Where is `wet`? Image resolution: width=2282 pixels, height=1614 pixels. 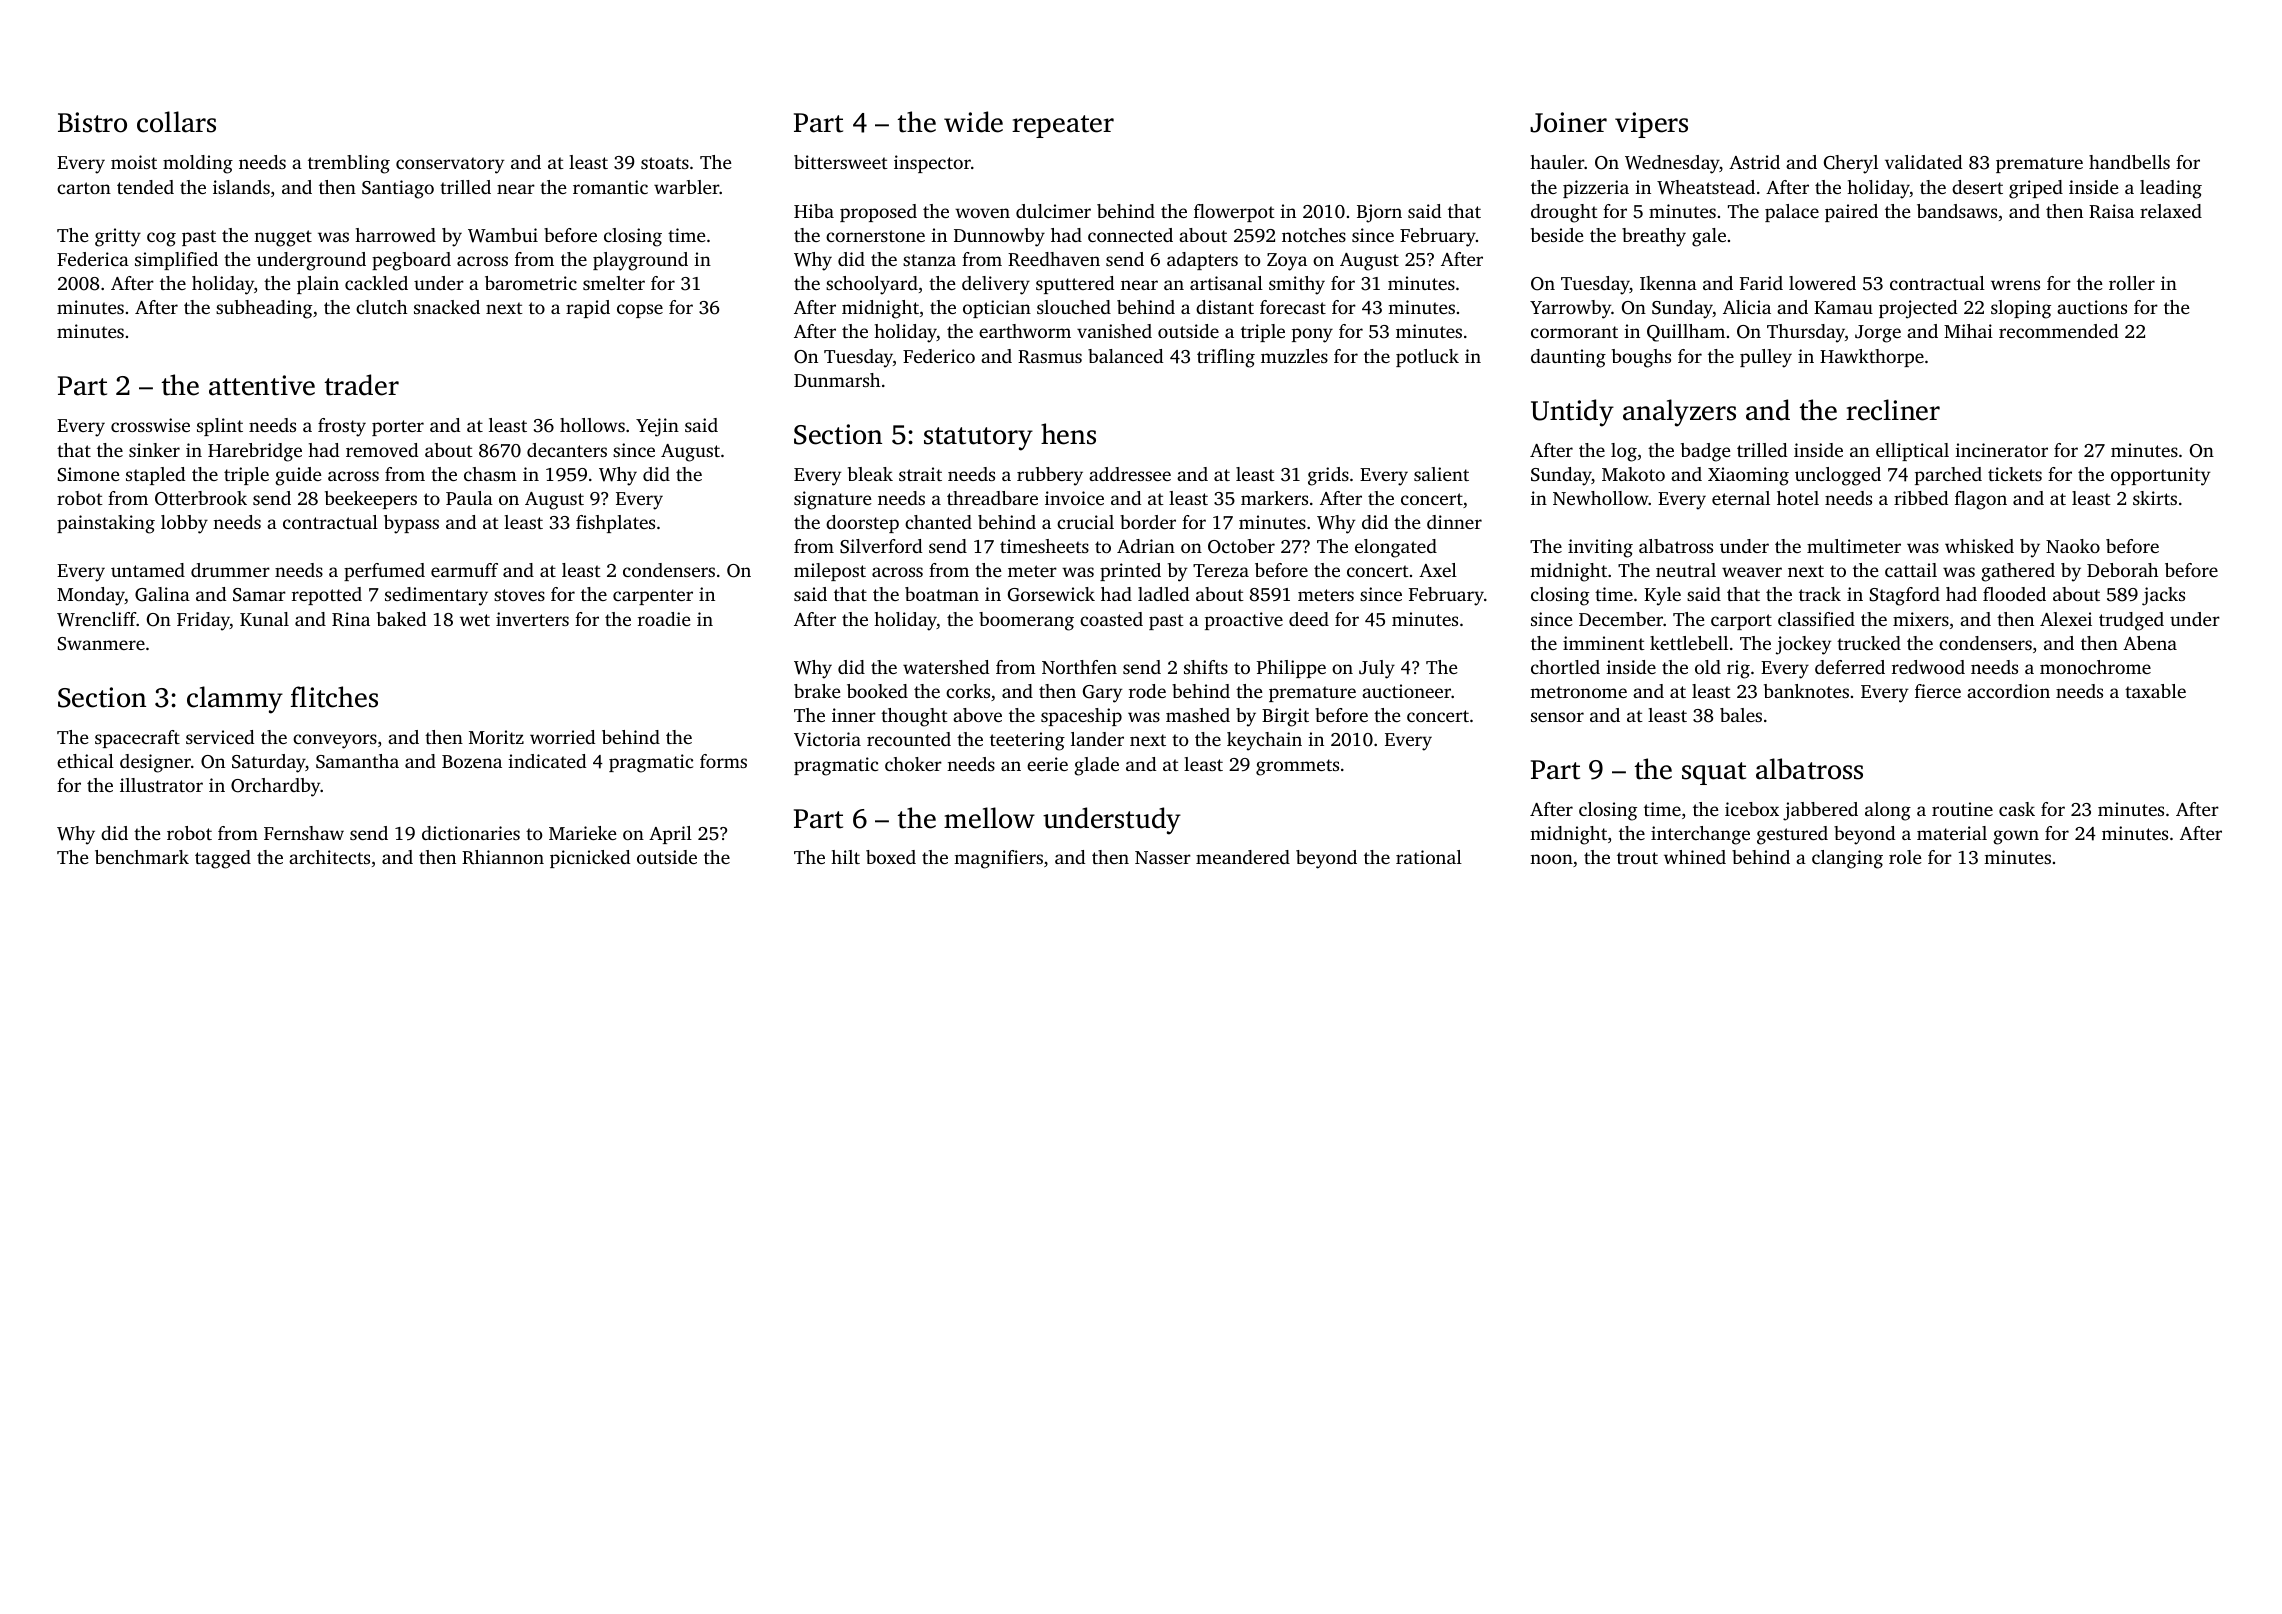 wet is located at coordinates (475, 620).
